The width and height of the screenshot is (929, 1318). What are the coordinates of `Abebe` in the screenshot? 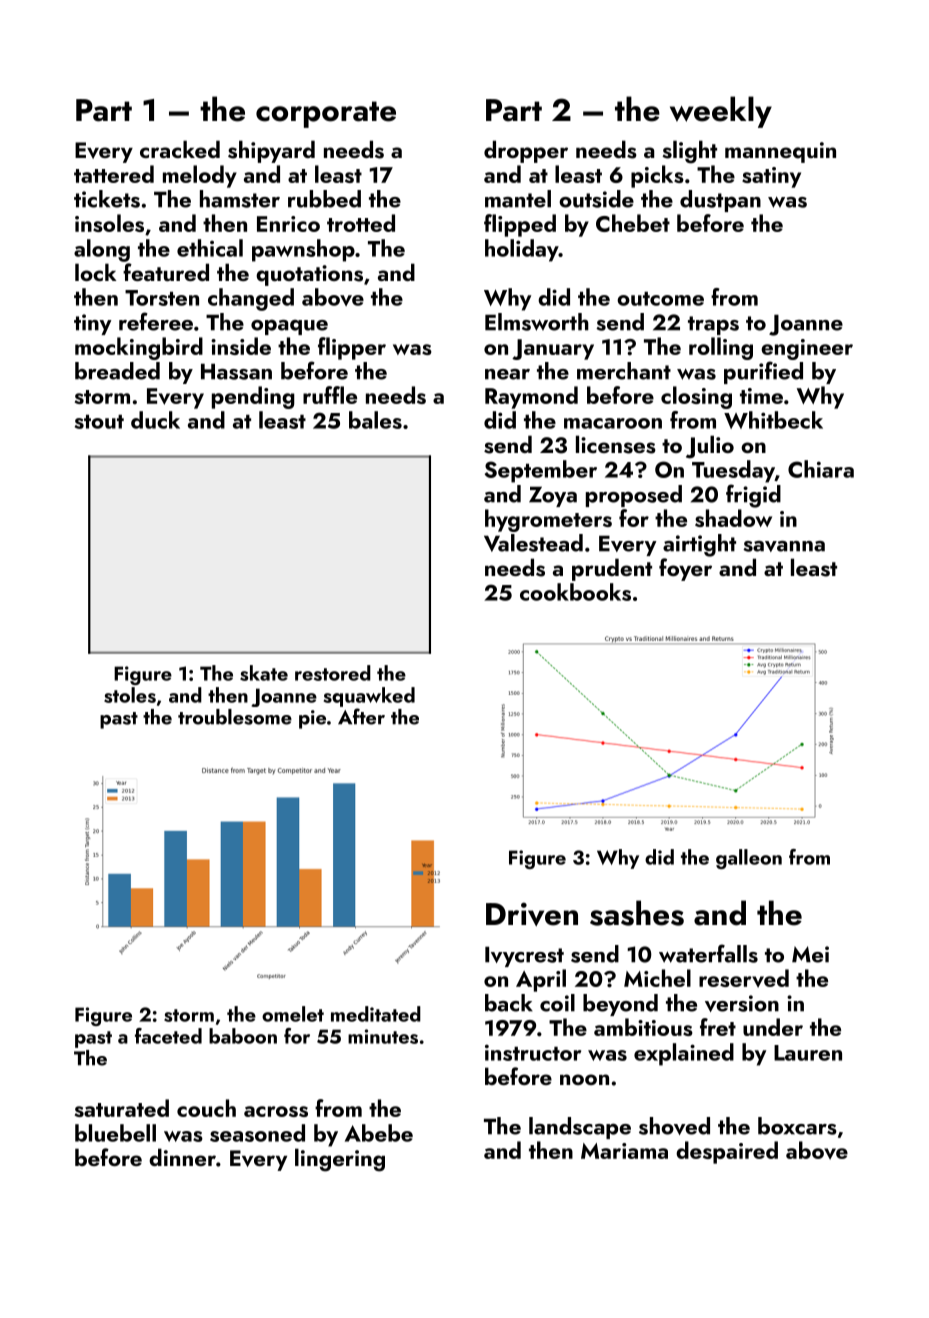 It's located at (379, 1133).
